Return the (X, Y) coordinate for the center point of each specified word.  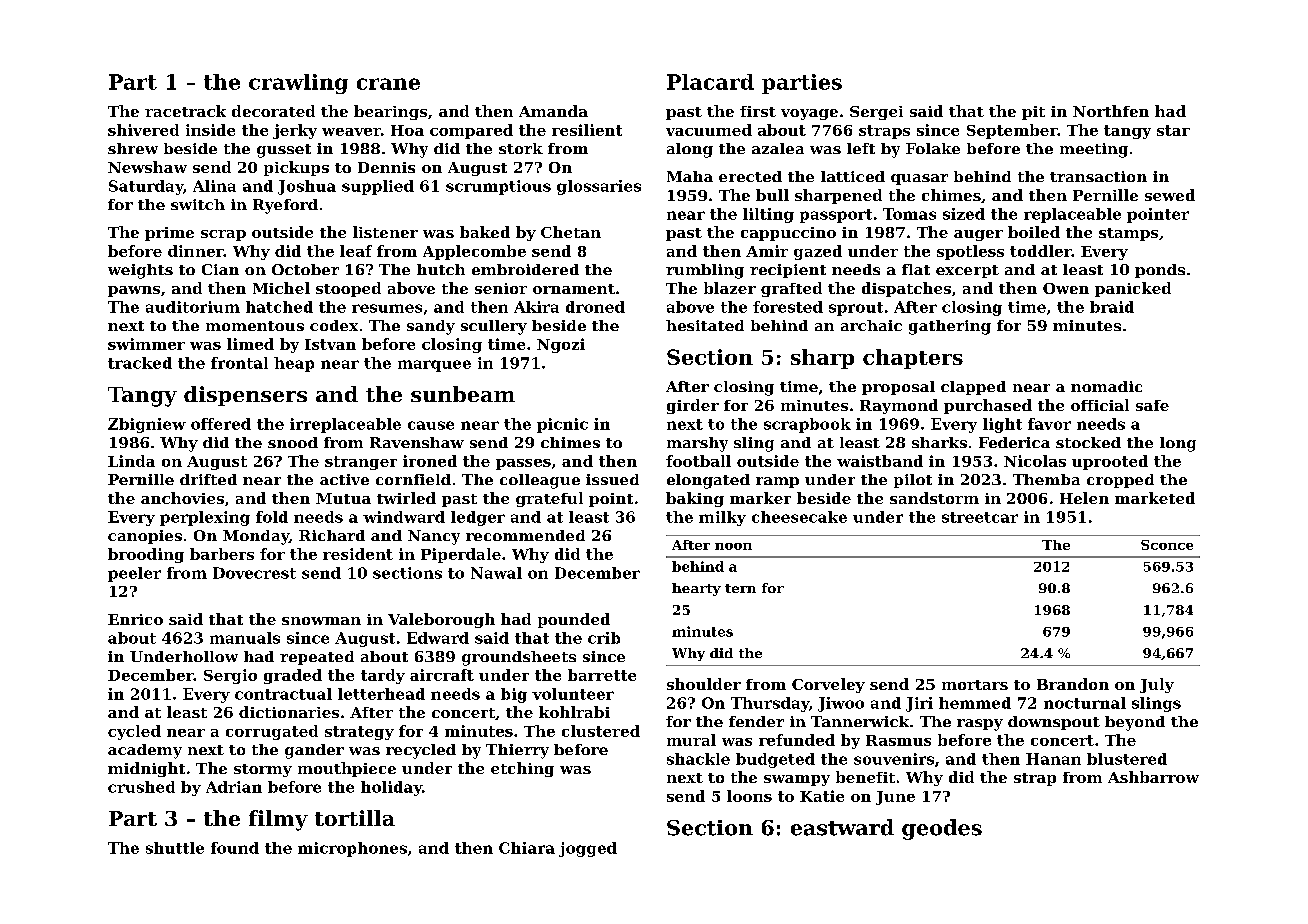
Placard (710, 82)
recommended (525, 535)
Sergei (876, 113)
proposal (898, 388)
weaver (351, 132)
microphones (352, 849)
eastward (842, 827)
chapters (913, 359)
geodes (942, 829)
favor (1049, 424)
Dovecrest (254, 573)
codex (334, 325)
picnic (562, 425)
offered (221, 424)
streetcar (980, 517)
